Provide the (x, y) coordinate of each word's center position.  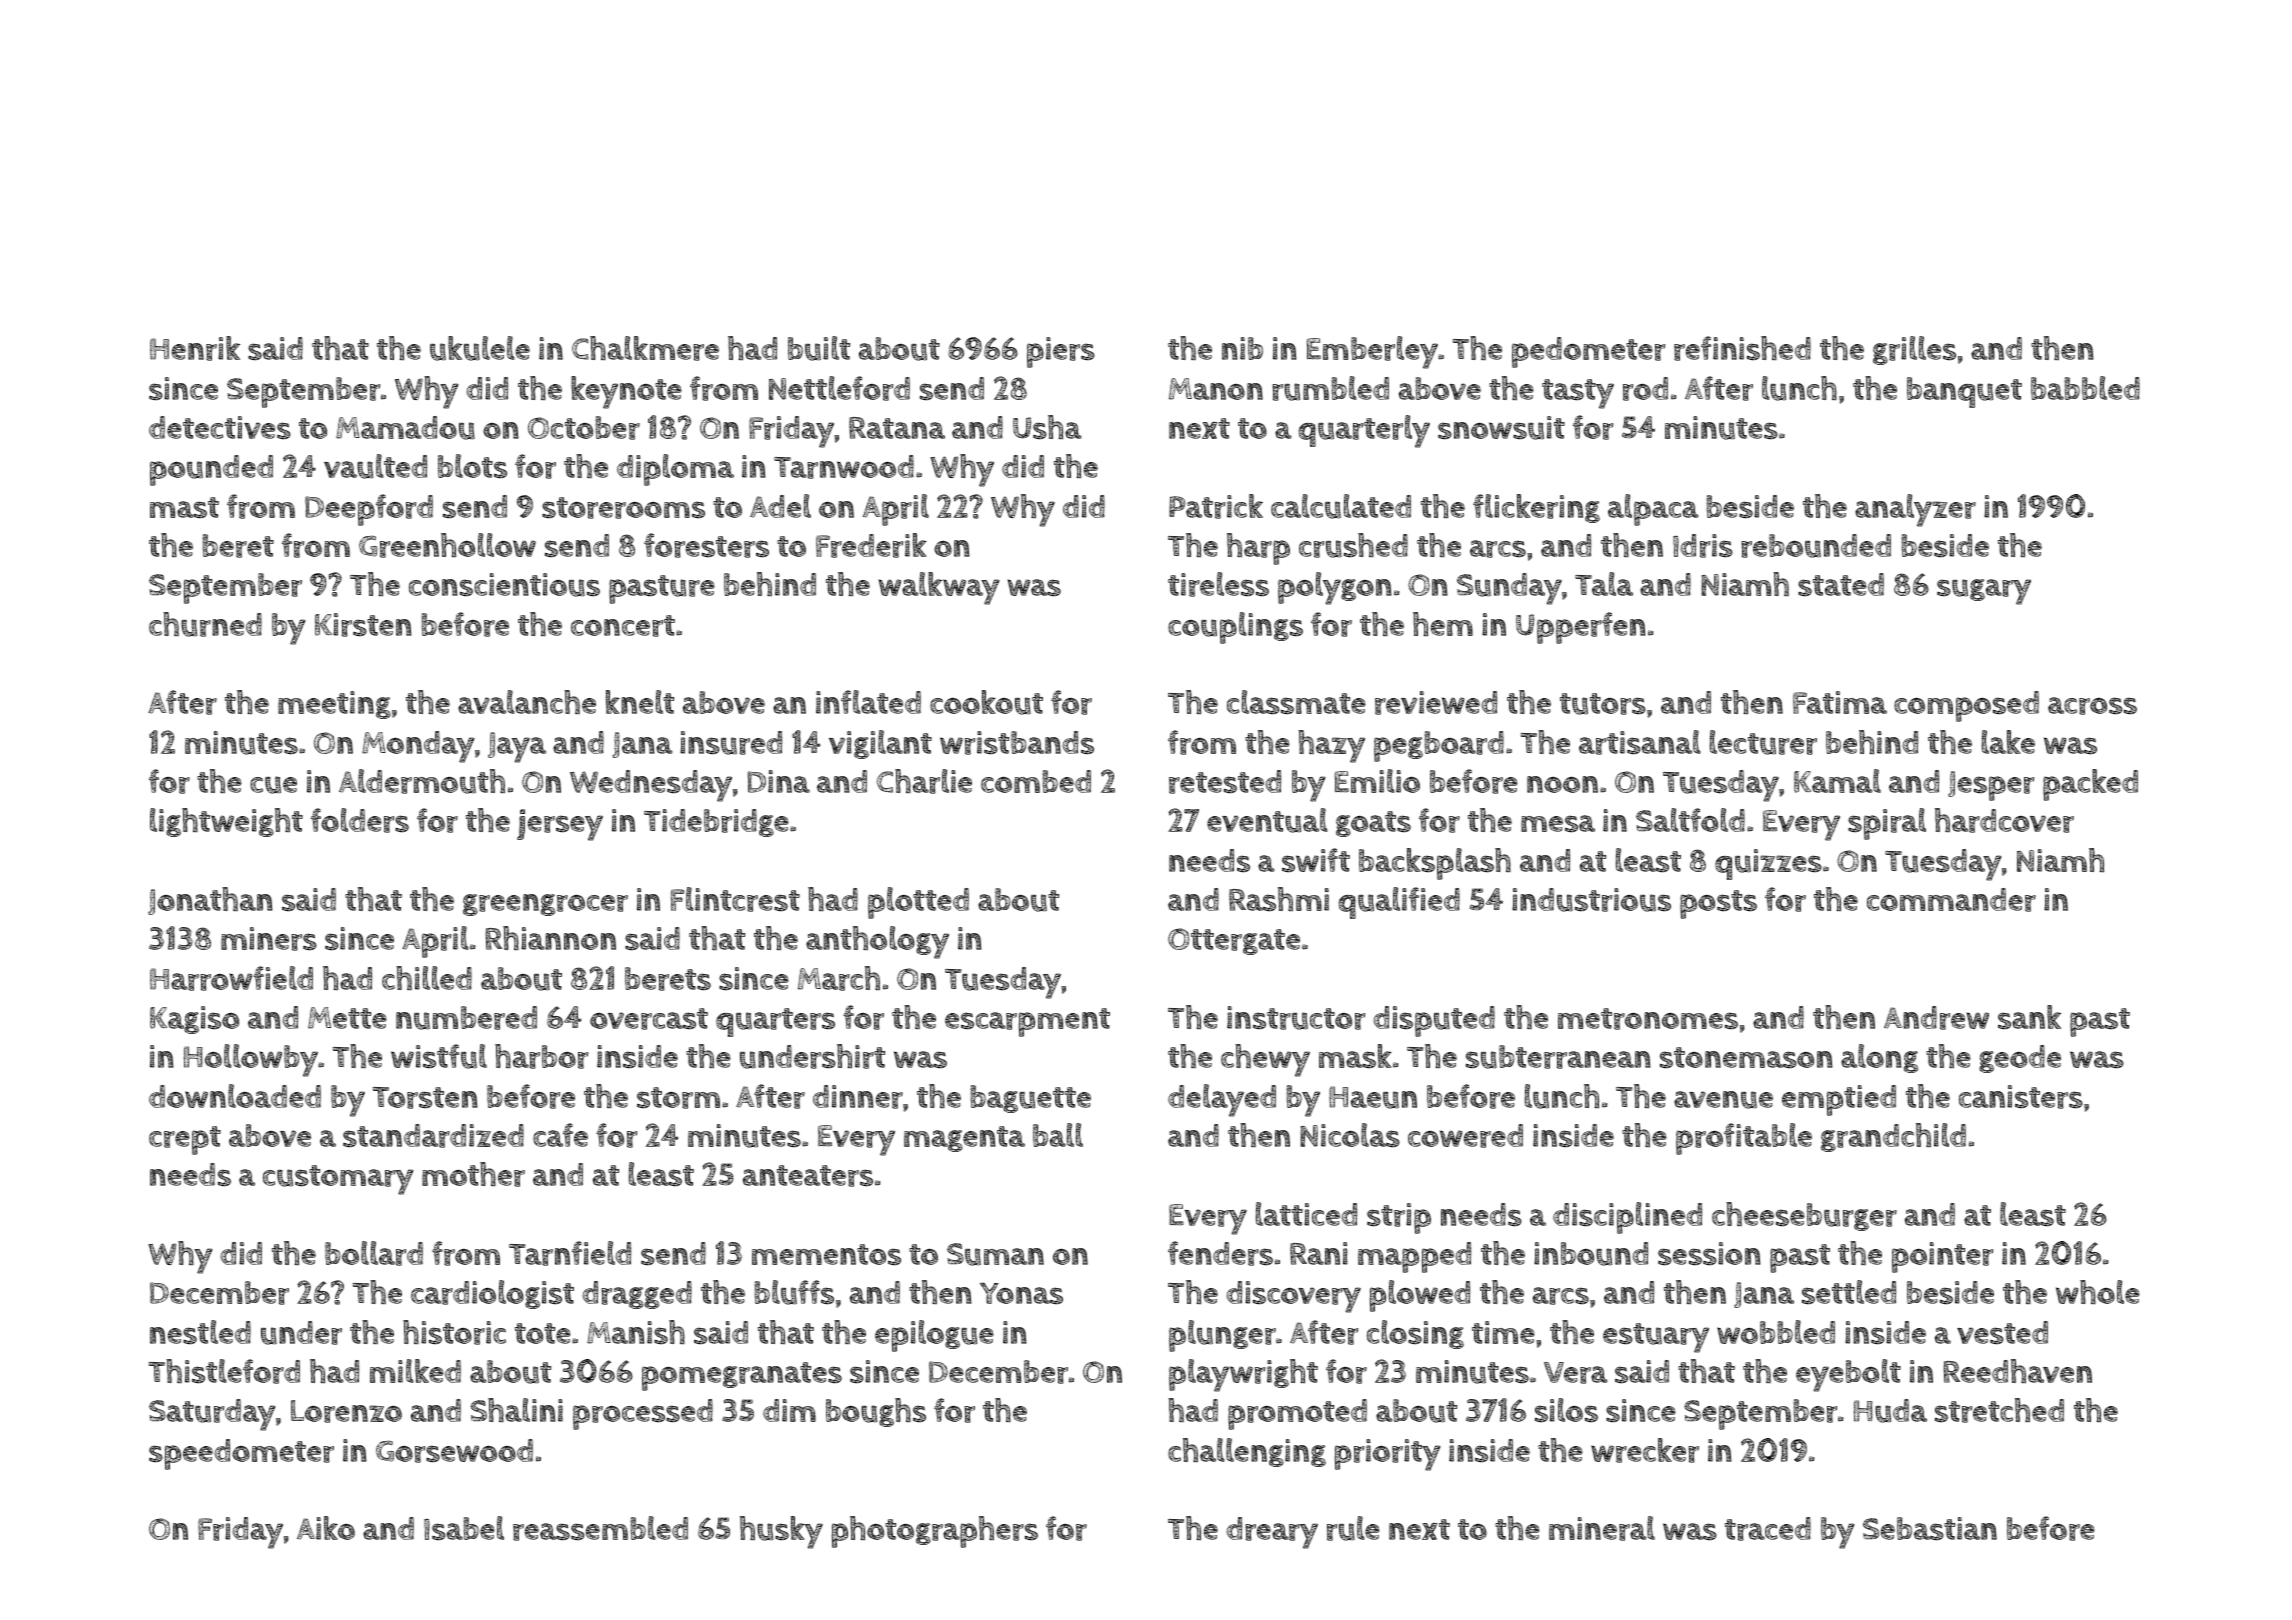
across (2092, 706)
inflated (868, 702)
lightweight (226, 822)
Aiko (326, 1528)
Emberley (1372, 352)
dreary (1272, 1533)
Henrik (195, 348)
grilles (1914, 350)
